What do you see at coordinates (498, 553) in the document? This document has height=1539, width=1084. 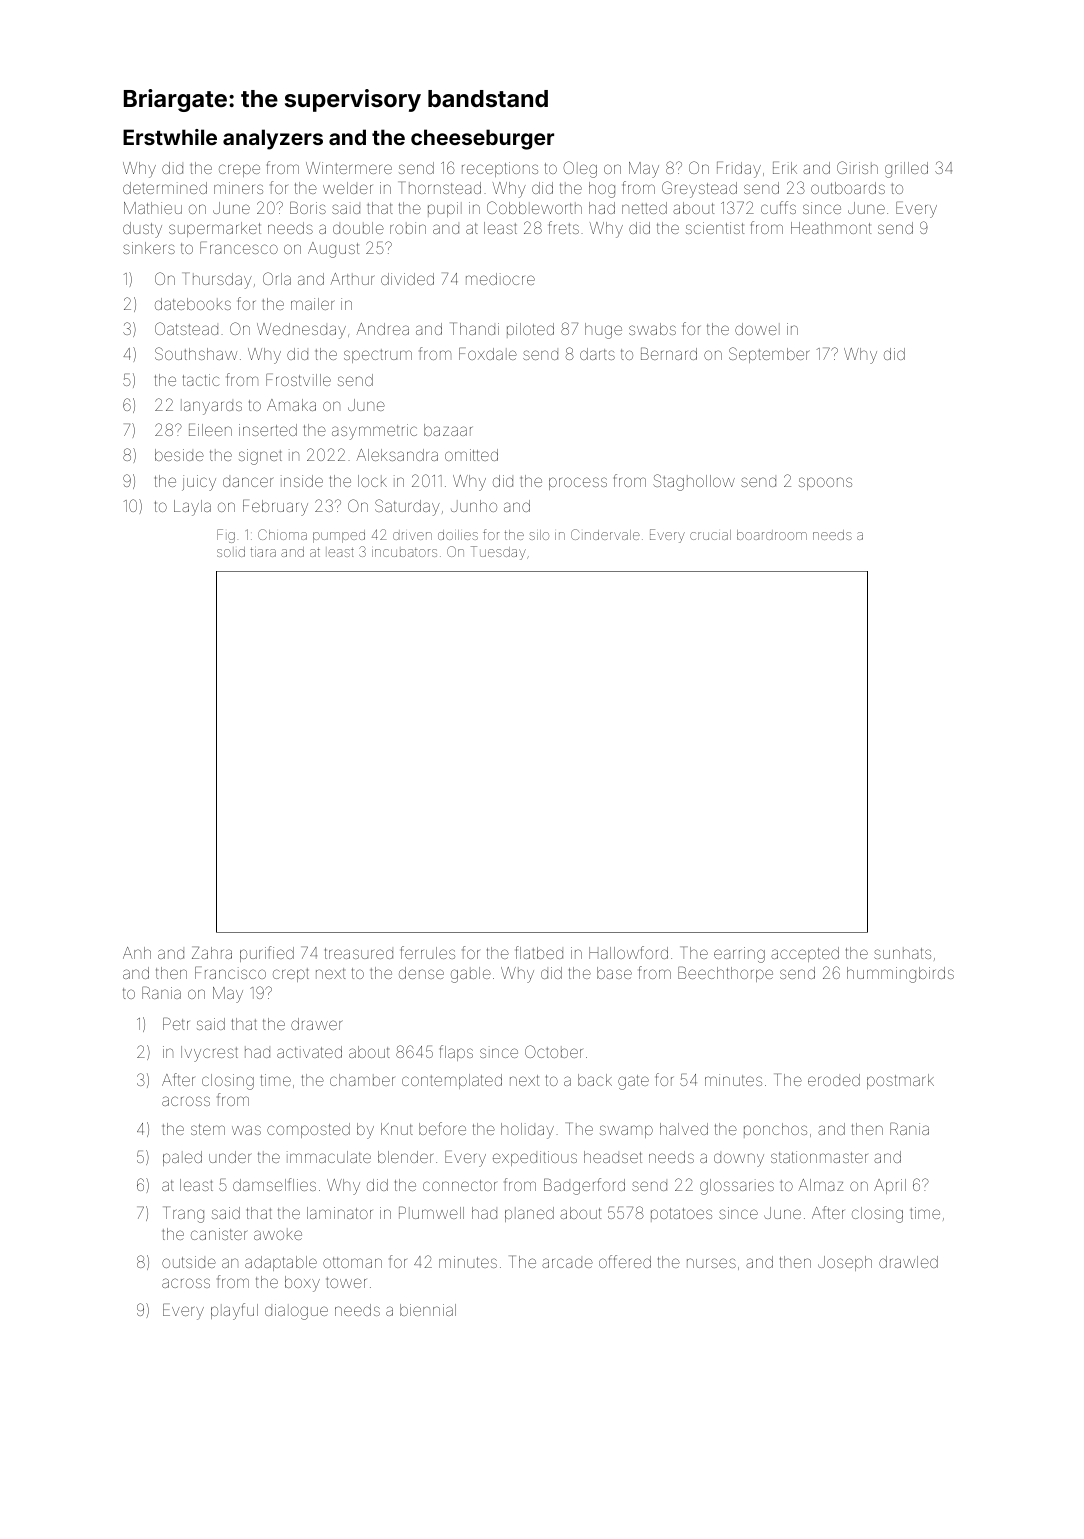 I see `Tuesday` at bounding box center [498, 553].
